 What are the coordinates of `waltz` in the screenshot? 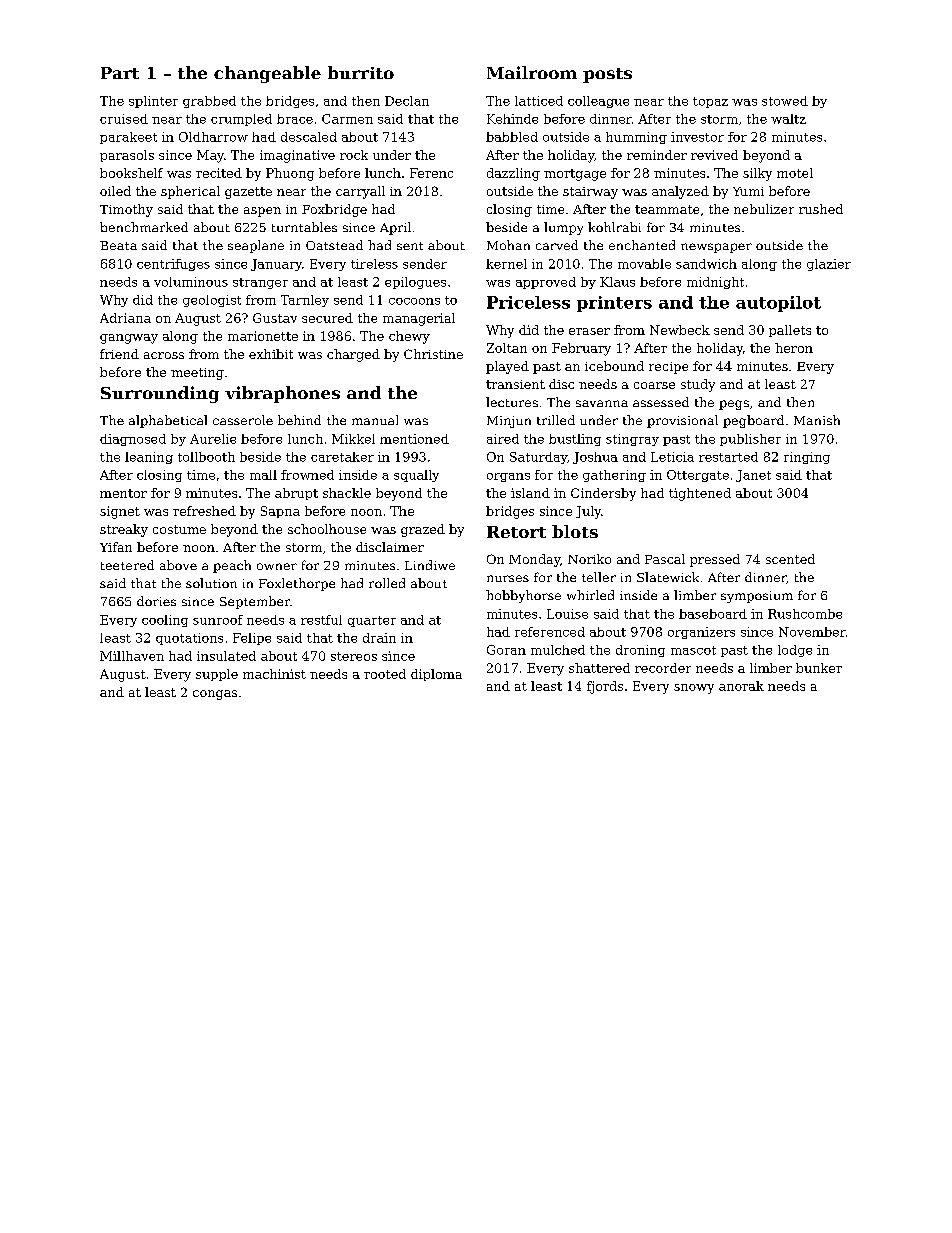 It's located at (788, 119).
